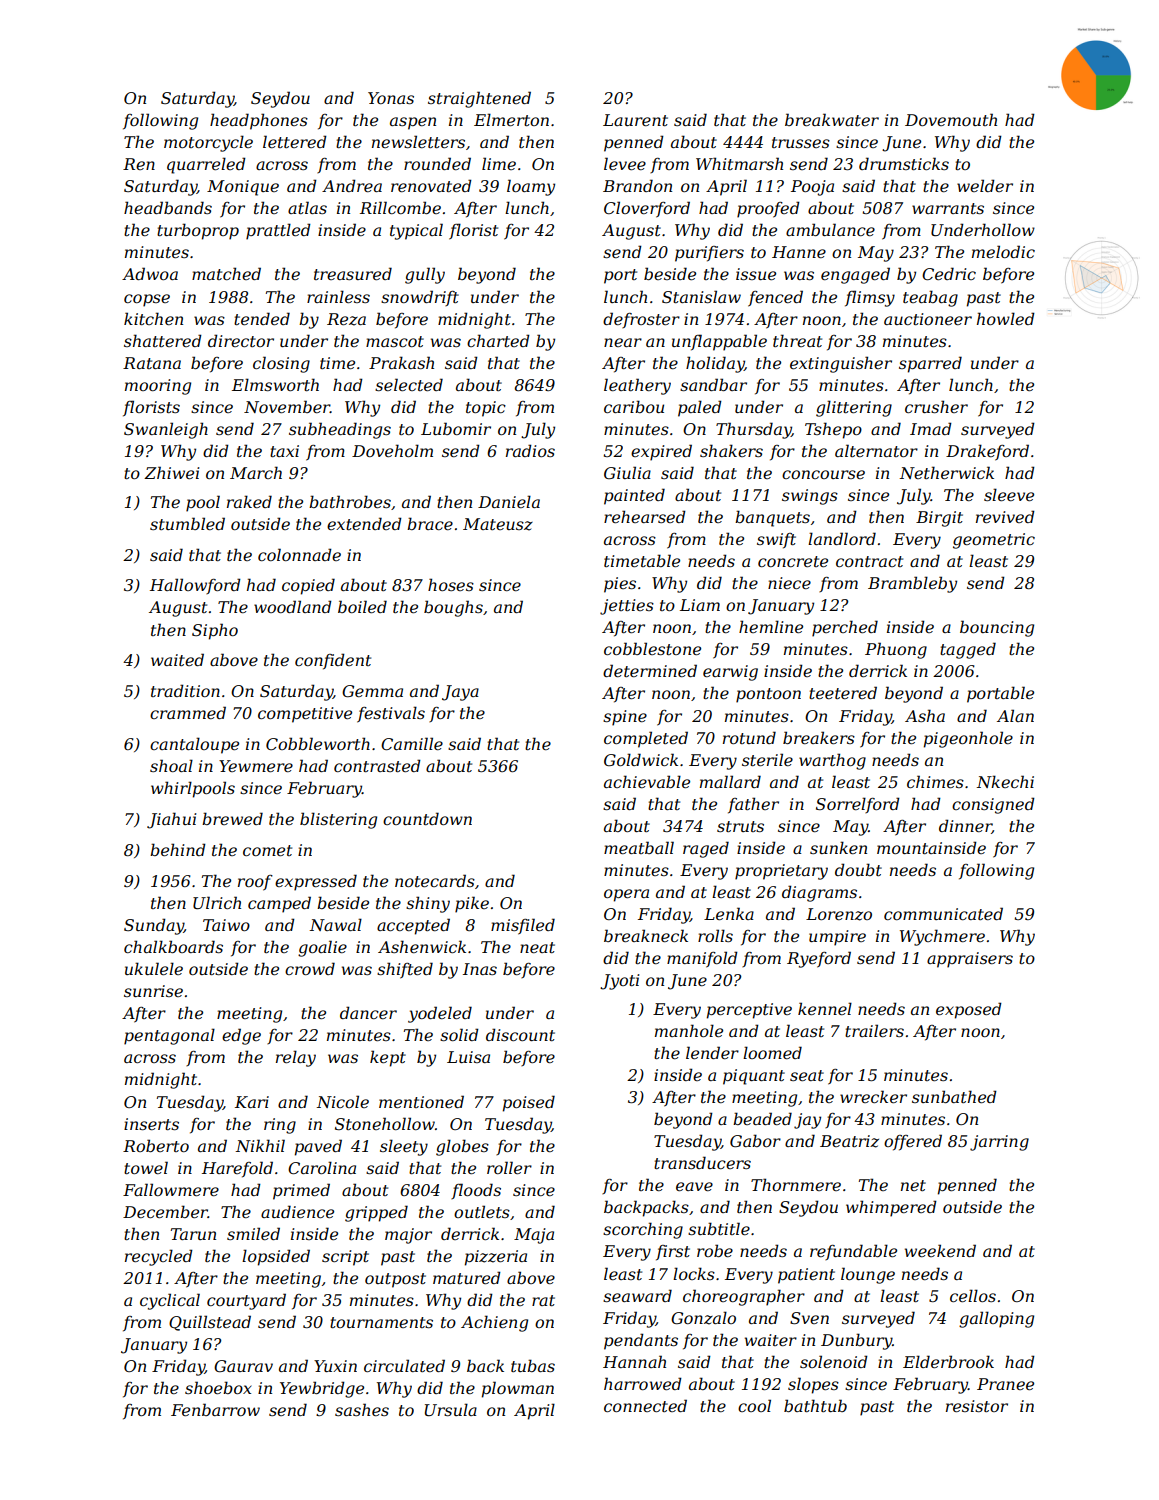 This document has height=1500, width=1159. Describe the element at coordinates (281, 364) in the document. I see `closing` at that location.
